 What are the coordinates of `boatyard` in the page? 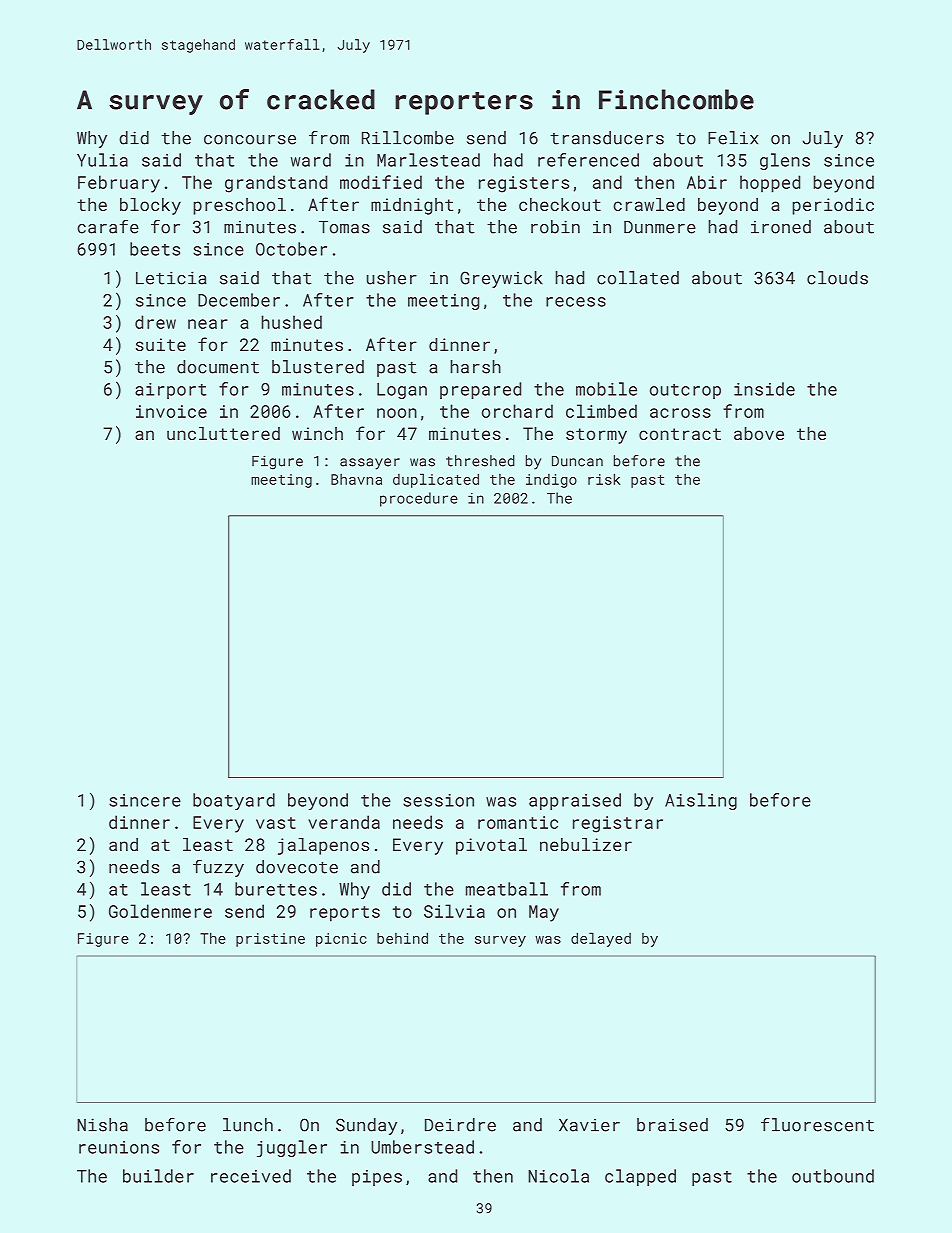 It's located at (234, 801).
